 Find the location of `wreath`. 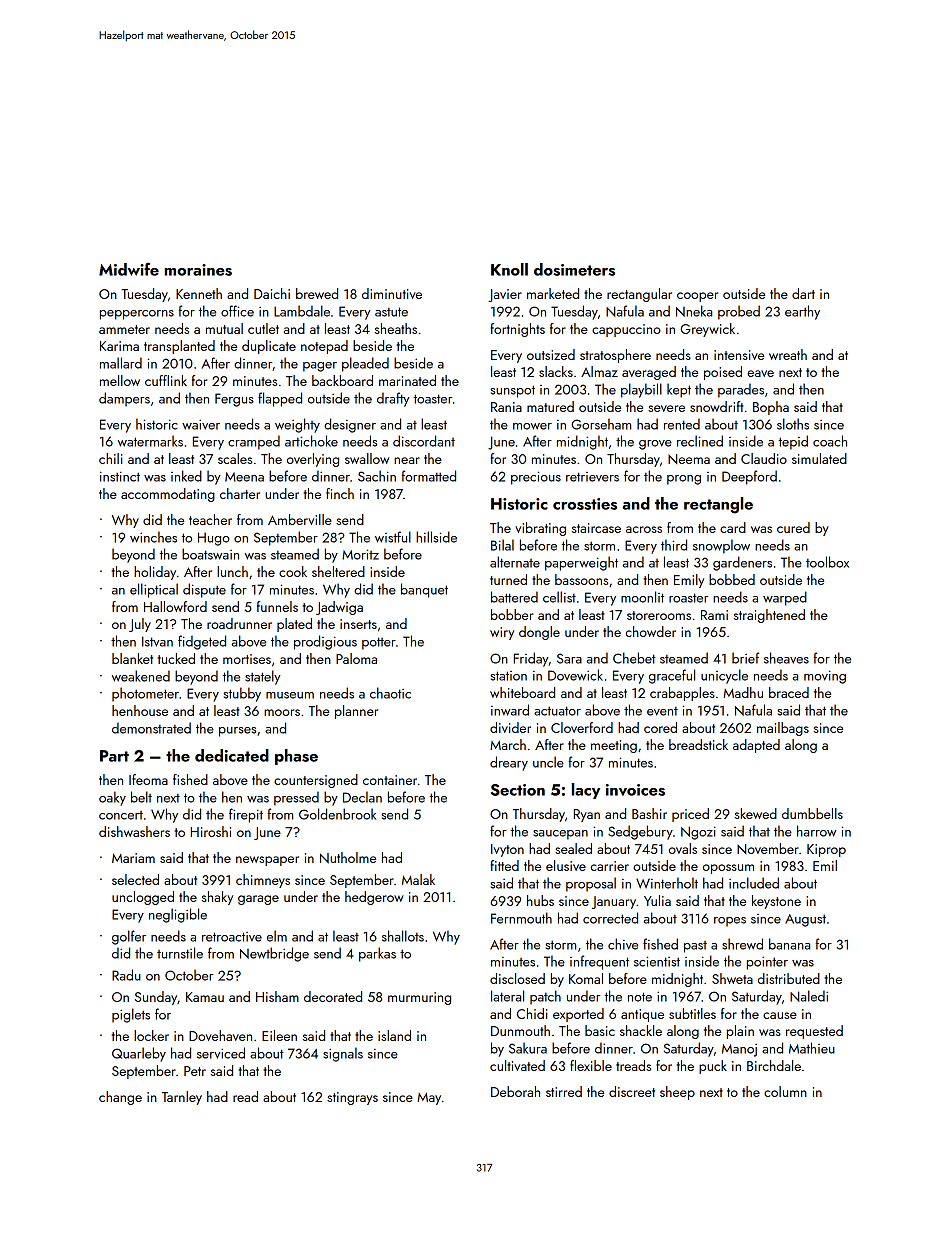

wreath is located at coordinates (788, 354).
